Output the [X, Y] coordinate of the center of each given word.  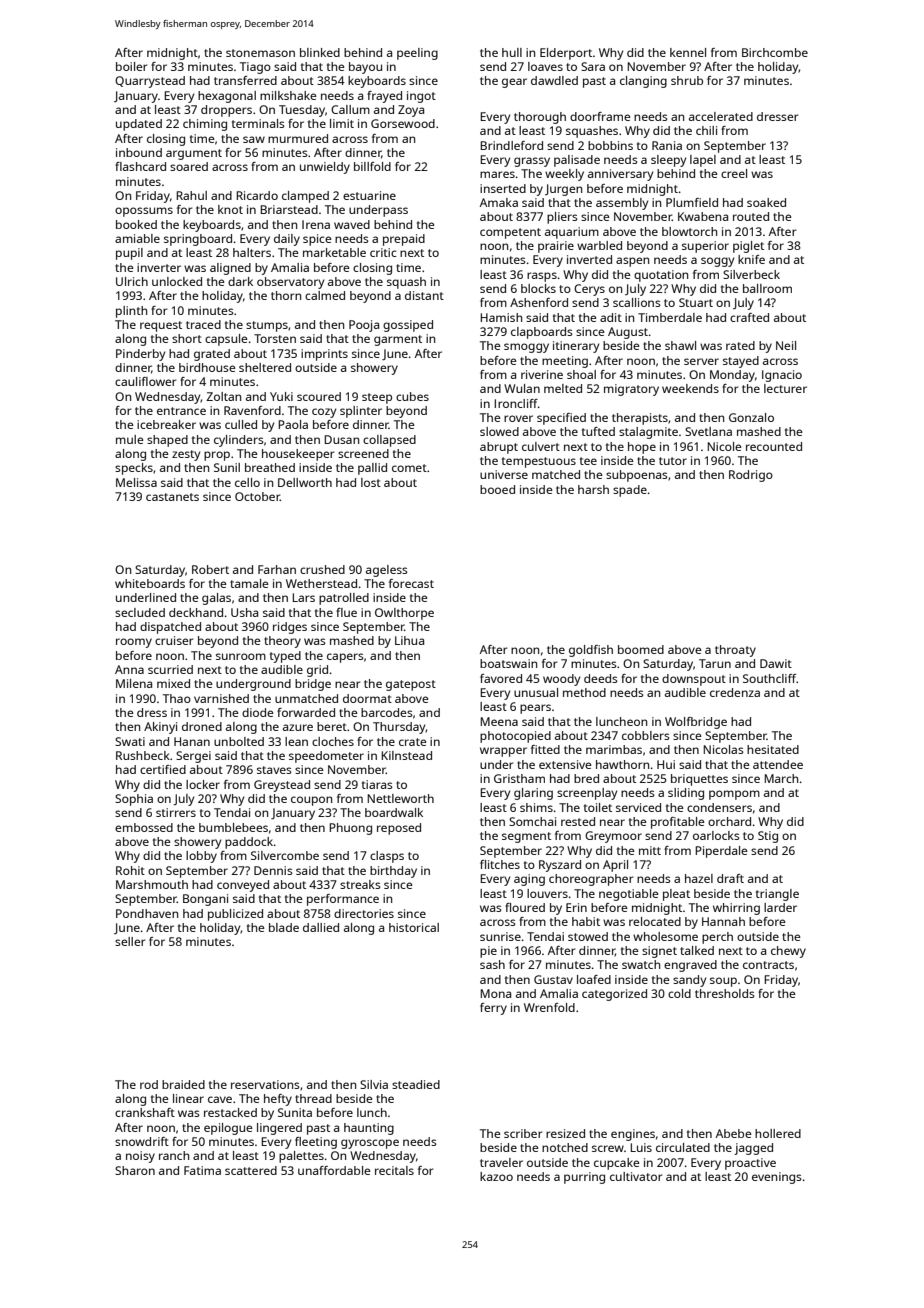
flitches [500, 864]
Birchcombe [775, 52]
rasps [542, 277]
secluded [140, 612]
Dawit [776, 663]
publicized [235, 915]
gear [514, 83]
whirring [736, 909]
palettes [301, 1157]
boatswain [508, 663]
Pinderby [140, 355]
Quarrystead [150, 82]
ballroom [767, 288]
